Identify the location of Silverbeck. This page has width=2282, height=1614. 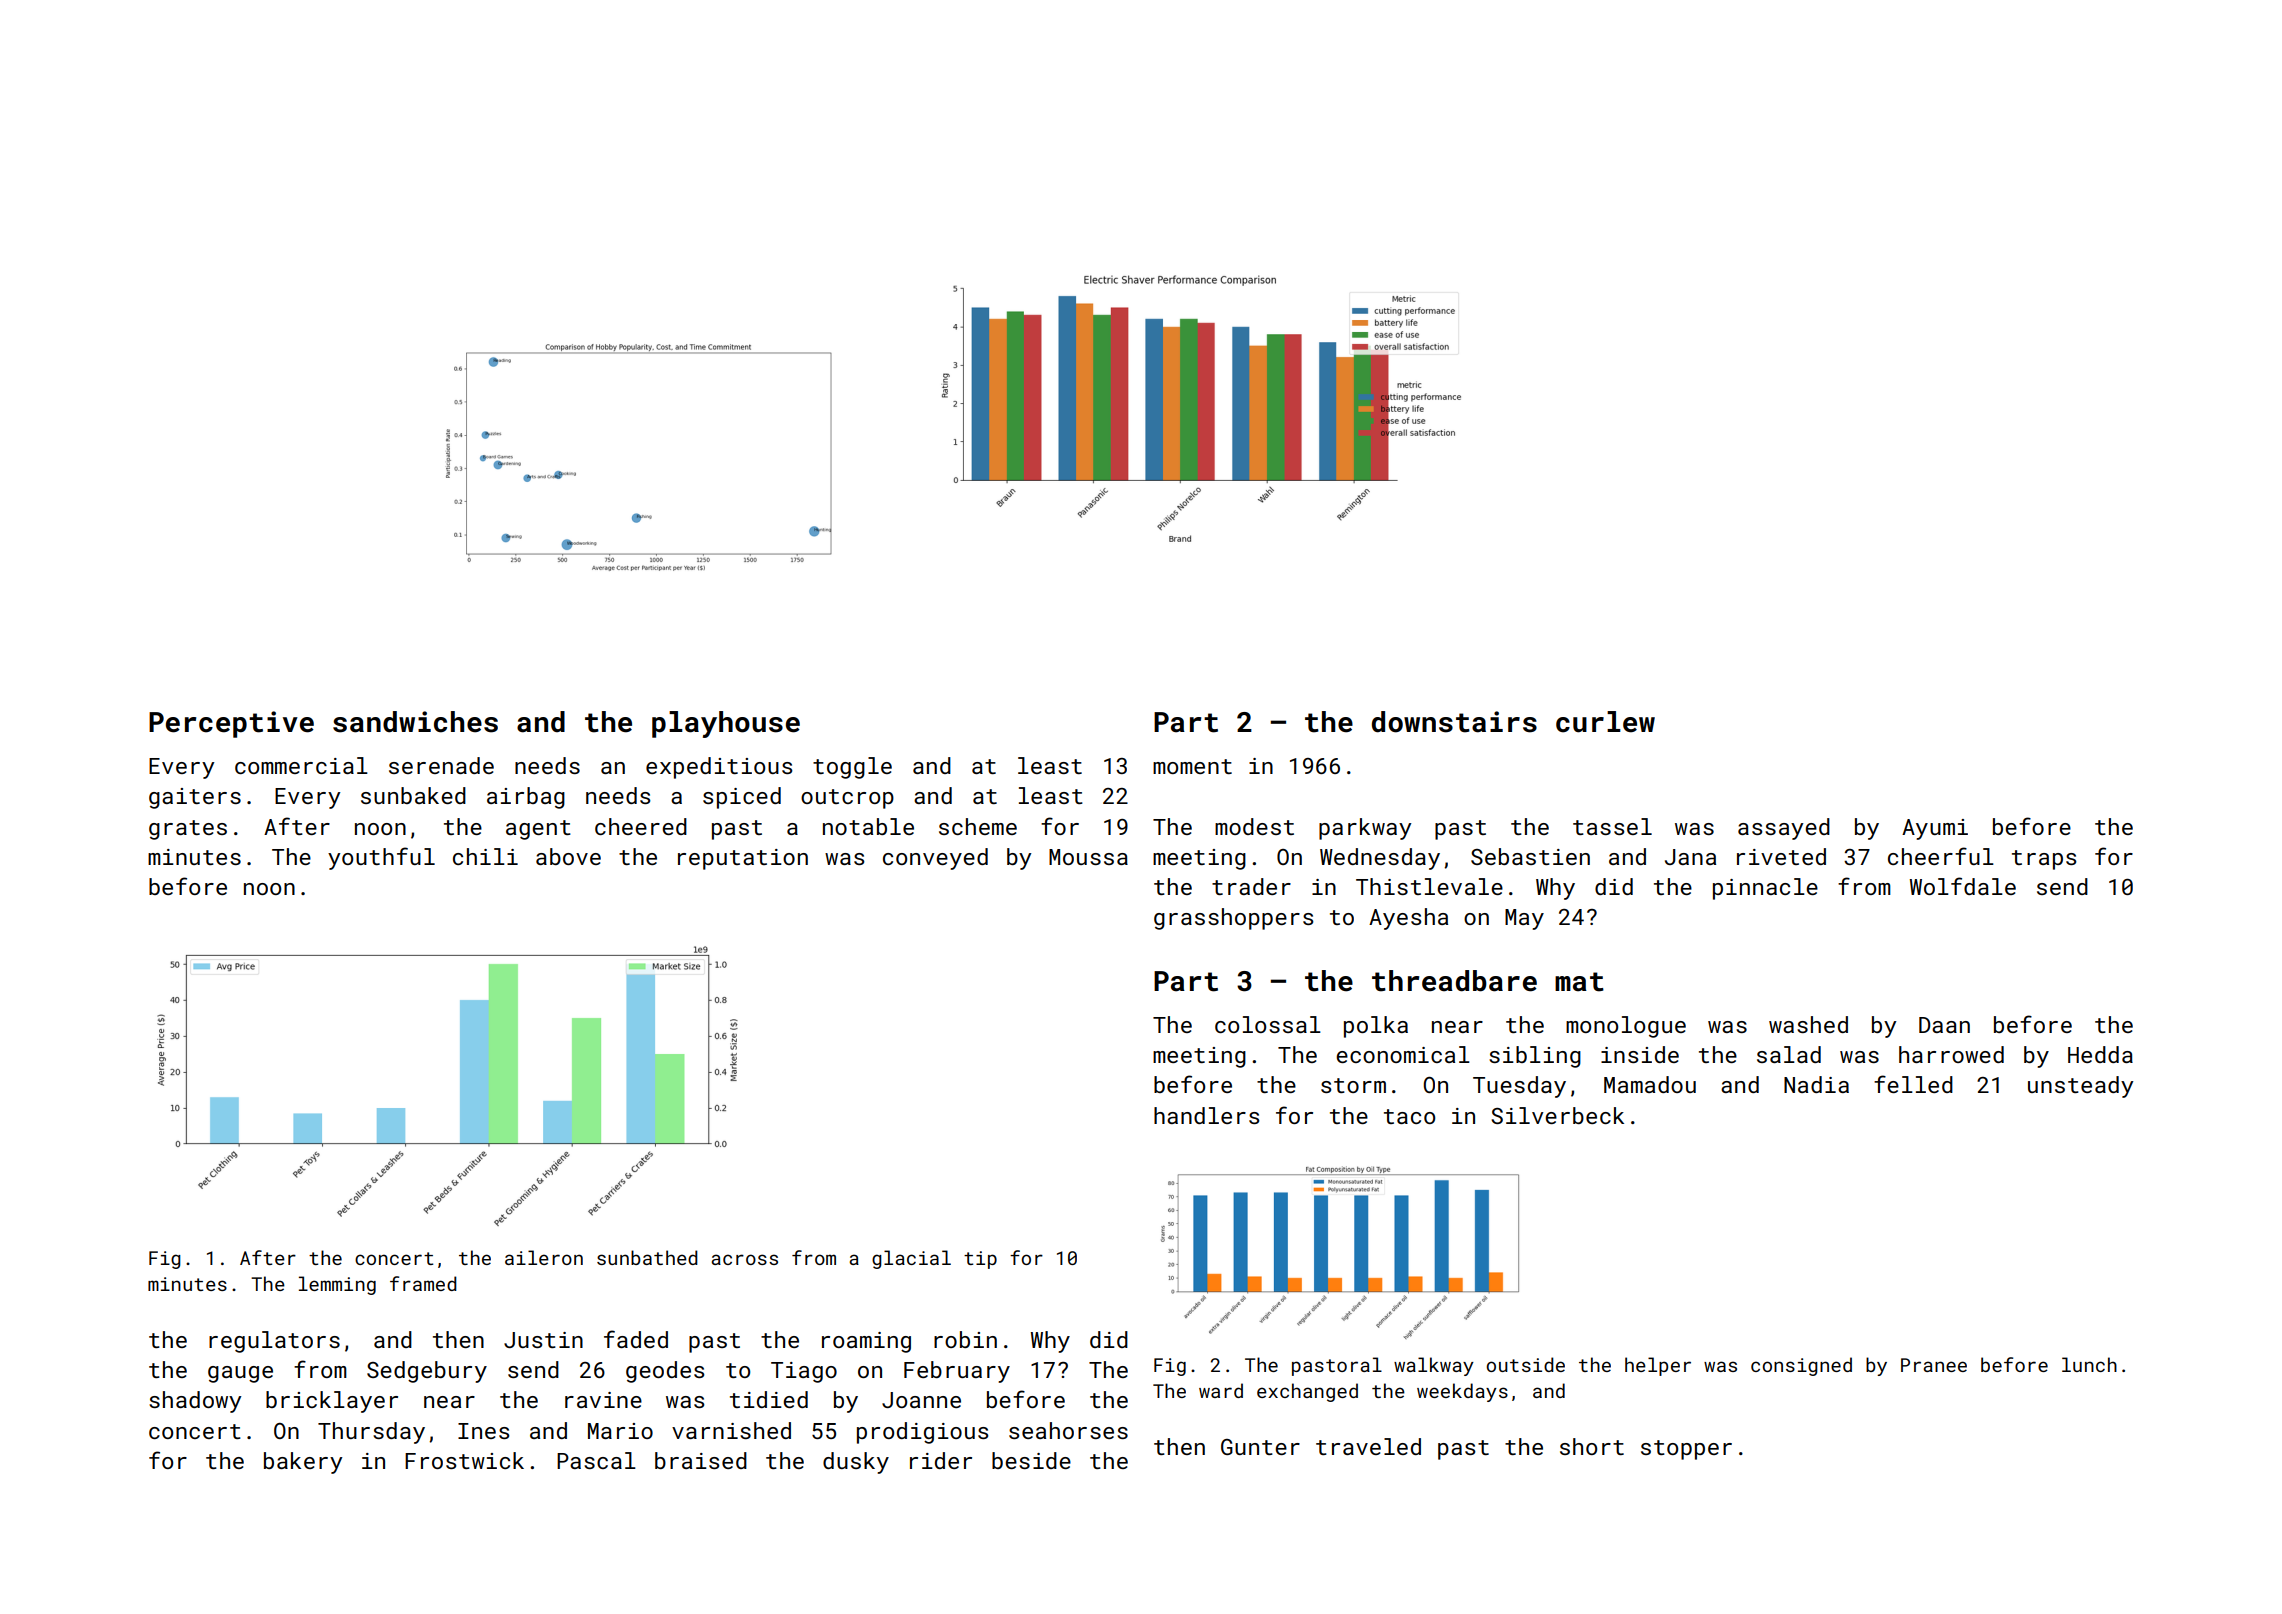
(1557, 1115).
